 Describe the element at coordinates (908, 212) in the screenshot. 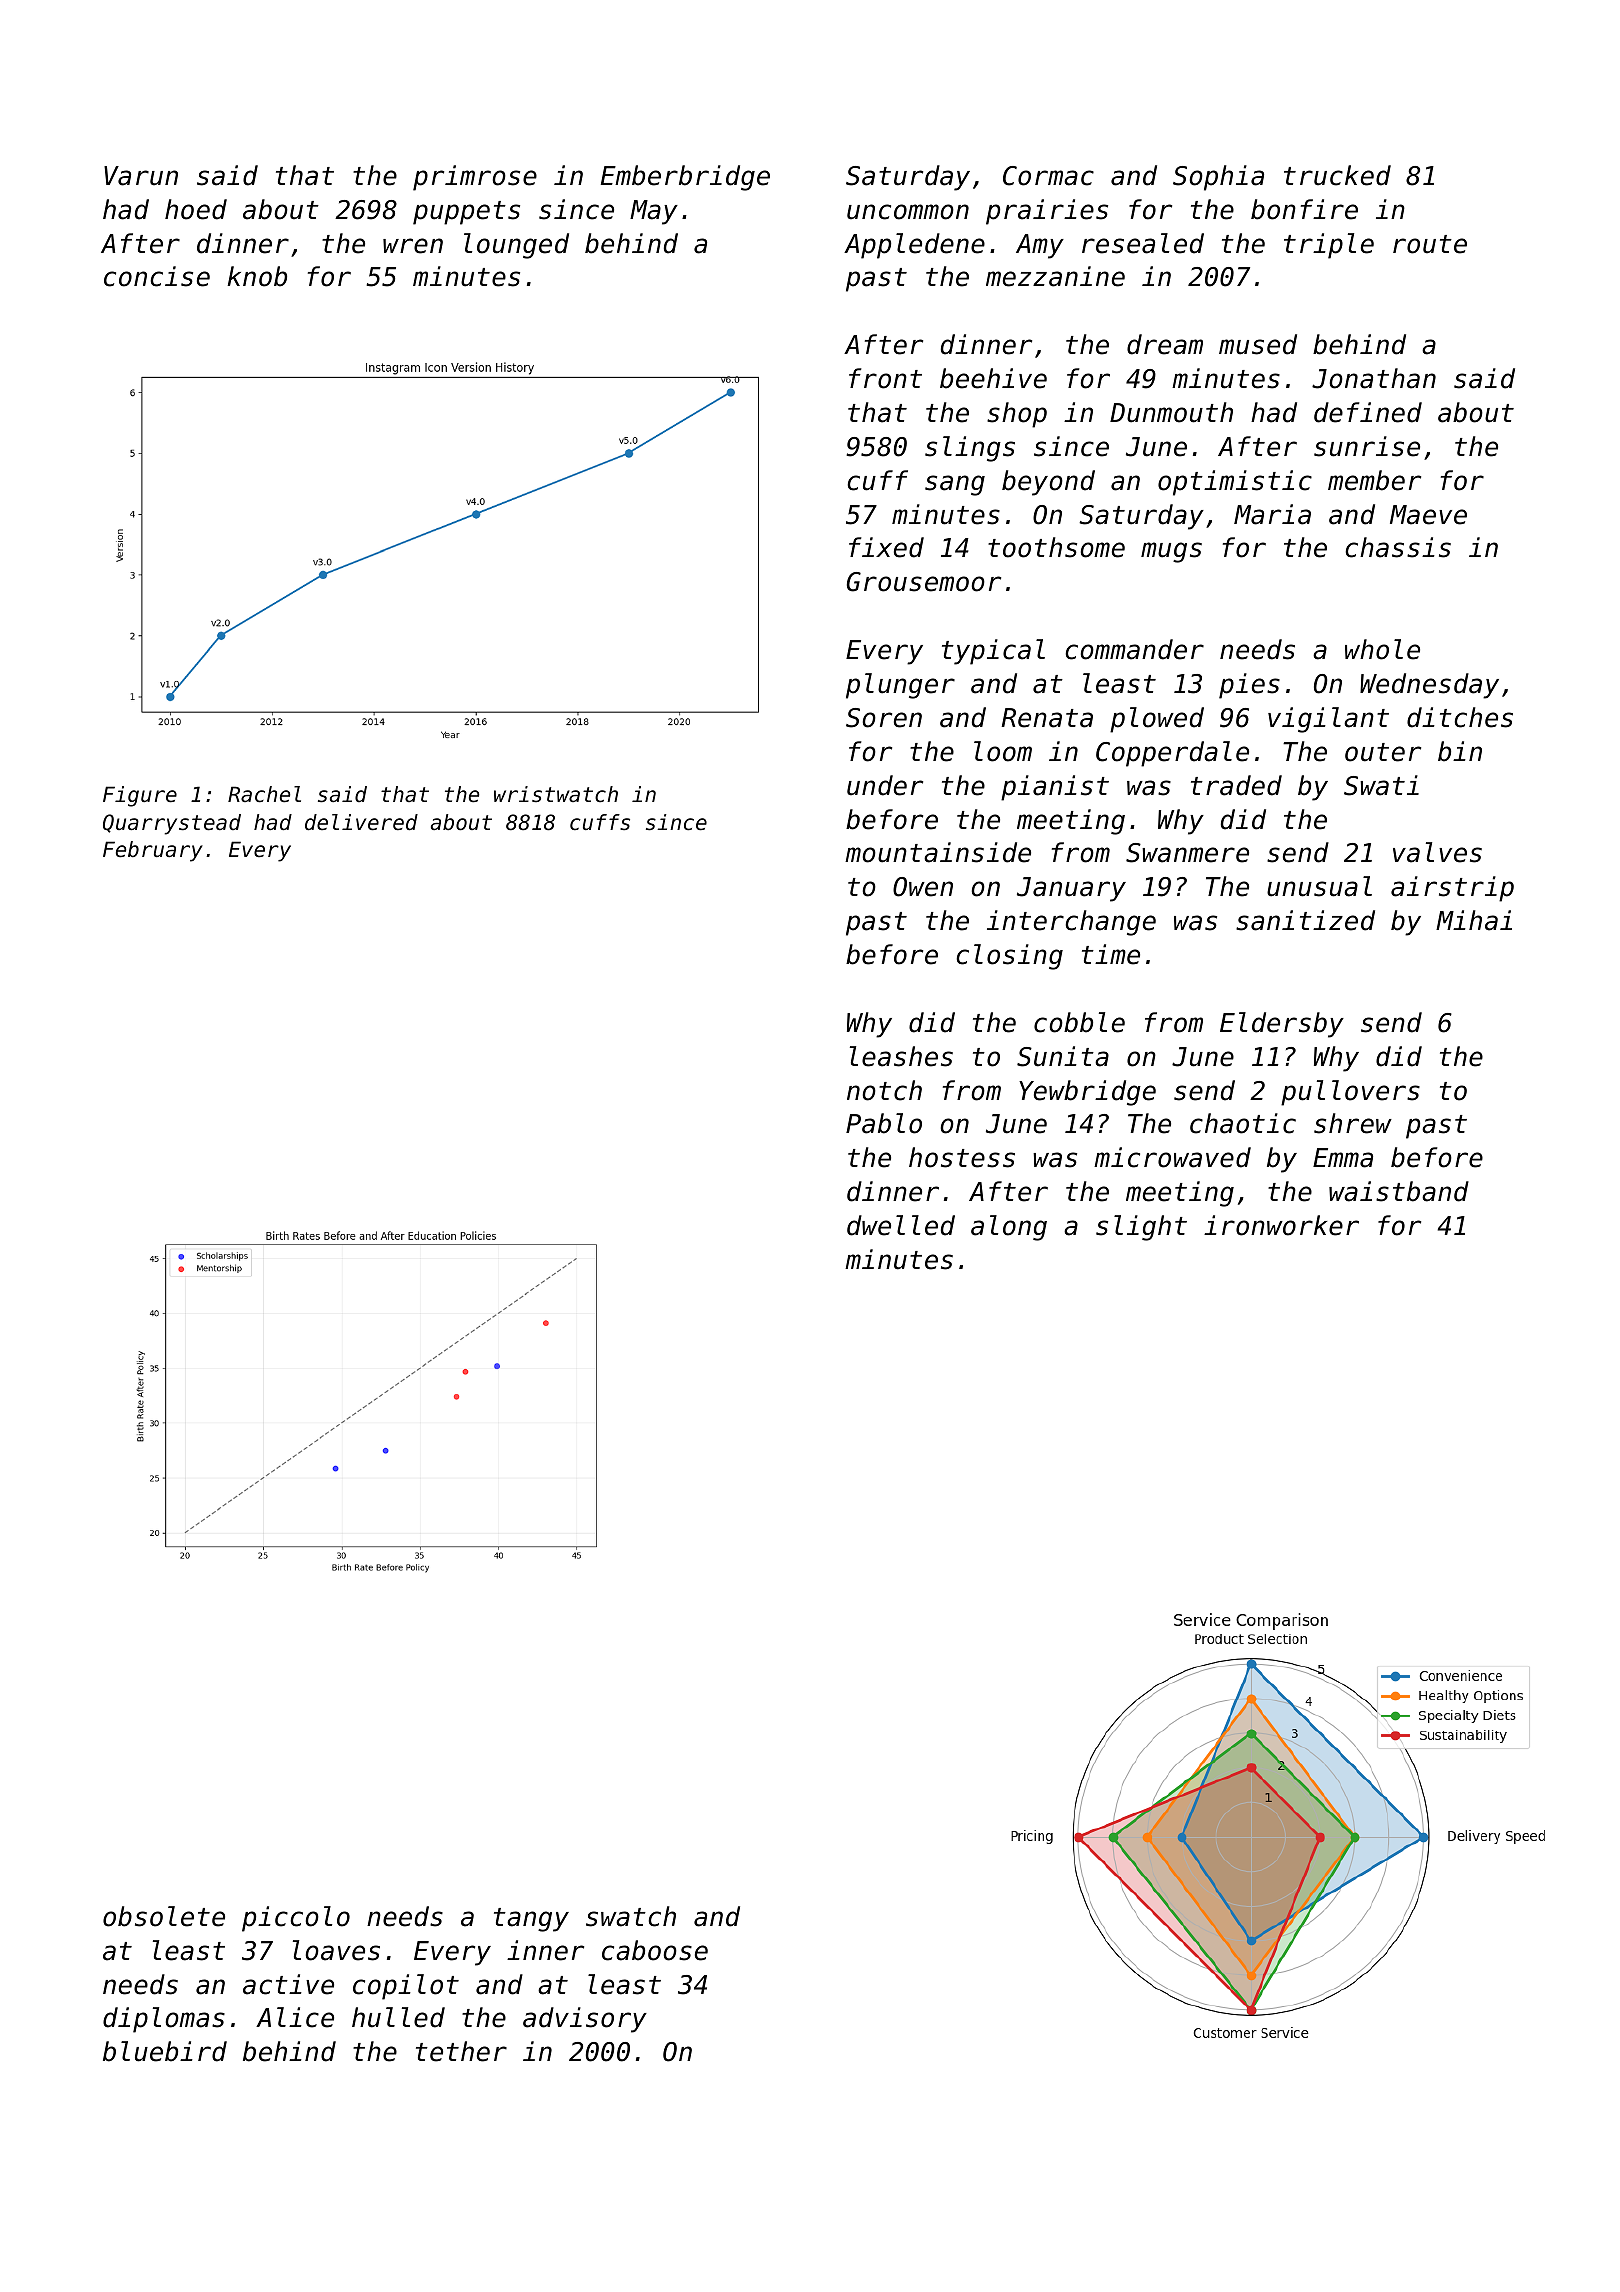

I see `uncommon` at that location.
